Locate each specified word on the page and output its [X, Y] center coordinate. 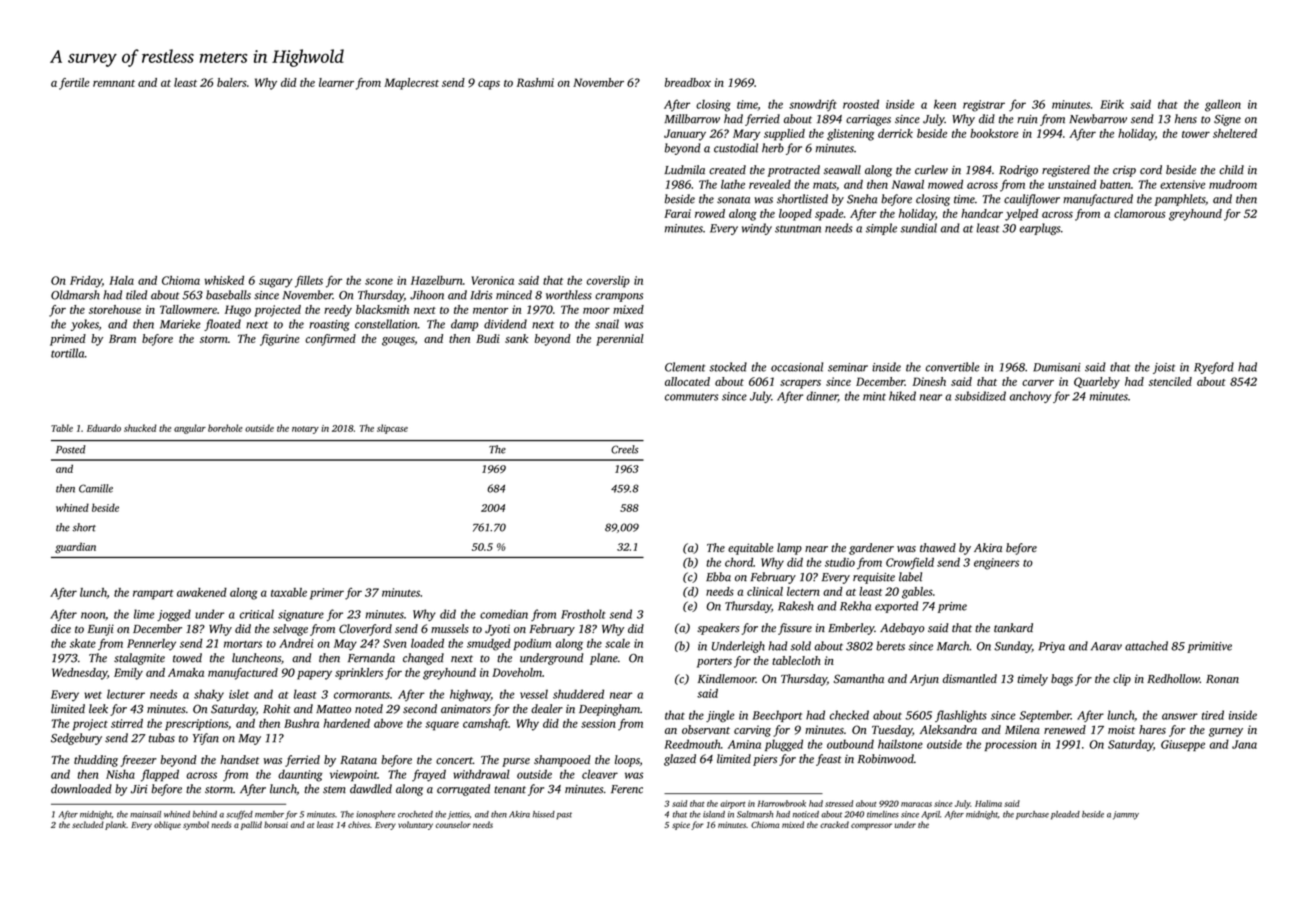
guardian [75, 548]
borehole [225, 428]
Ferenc [627, 789]
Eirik [1112, 104]
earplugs [1040, 229]
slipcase [392, 429]
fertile [74, 84]
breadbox [688, 82]
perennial [620, 340]
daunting [300, 776]
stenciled [1170, 381]
